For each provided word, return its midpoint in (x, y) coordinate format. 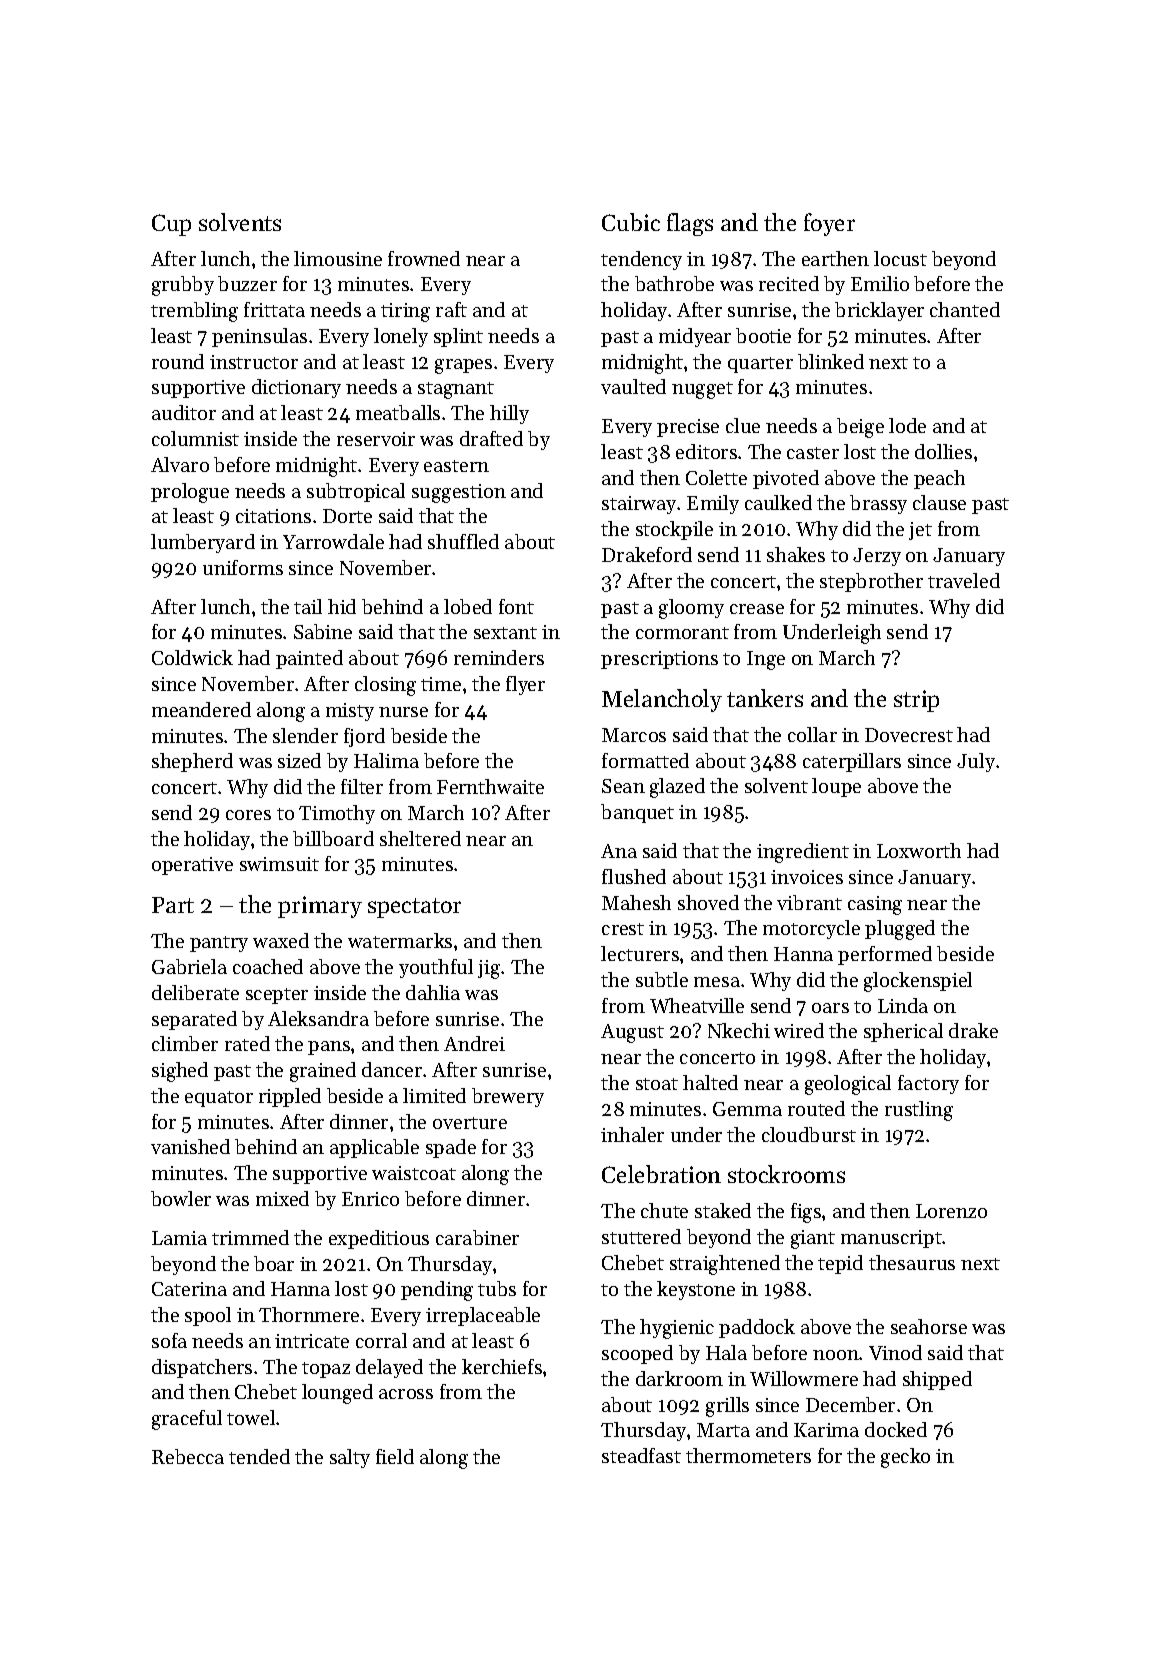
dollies (943, 451)
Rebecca (188, 1456)
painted (309, 659)
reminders (499, 657)
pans (329, 1048)
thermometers (748, 1455)
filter (362, 786)
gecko (905, 1458)
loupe (836, 787)
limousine (338, 258)
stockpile (674, 530)
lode (907, 425)
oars (830, 1008)
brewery (508, 1097)
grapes (463, 366)
